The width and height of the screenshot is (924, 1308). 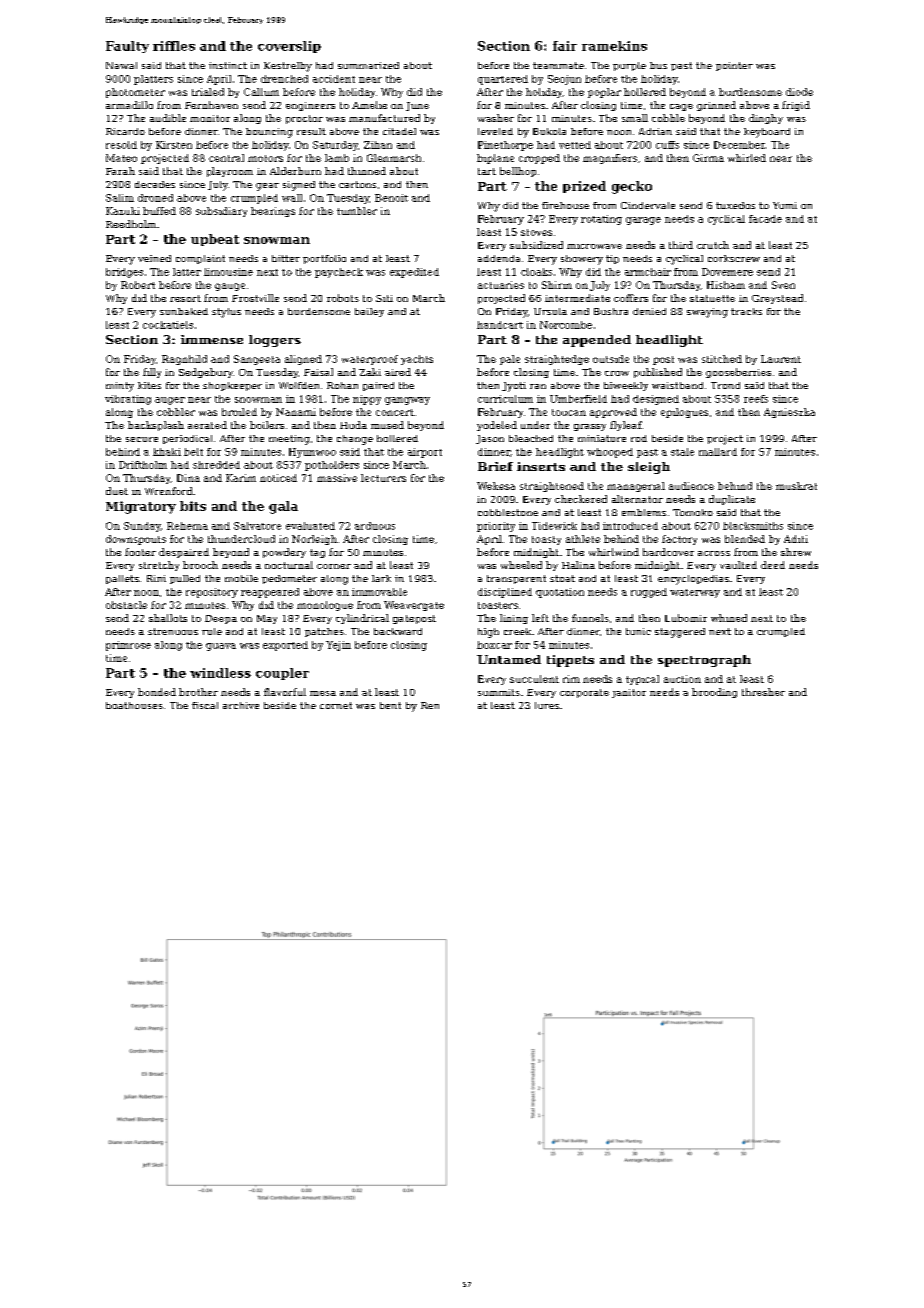 I want to click on lecturers, so click(x=383, y=478).
